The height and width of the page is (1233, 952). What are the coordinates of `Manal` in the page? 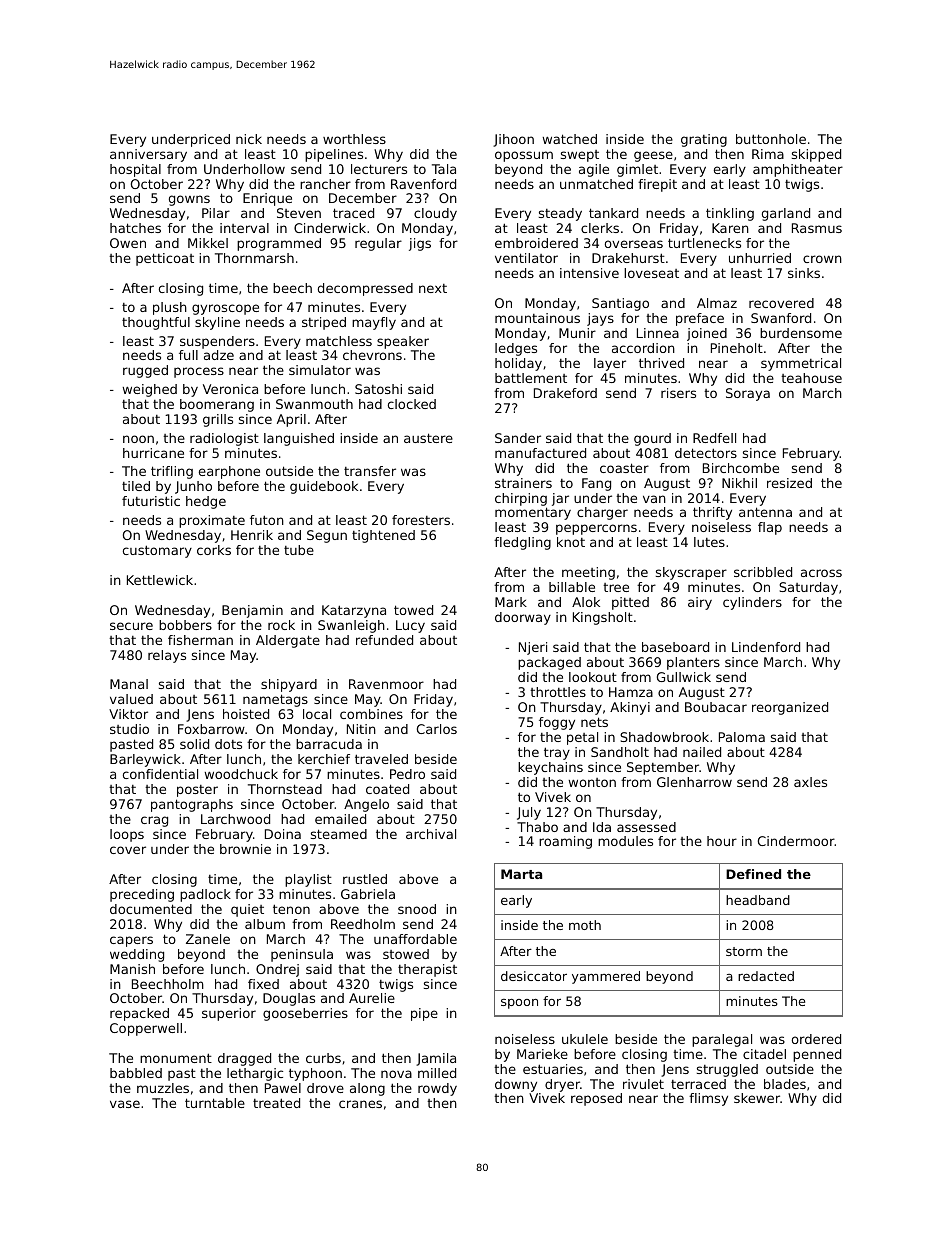 It's located at (129, 684).
